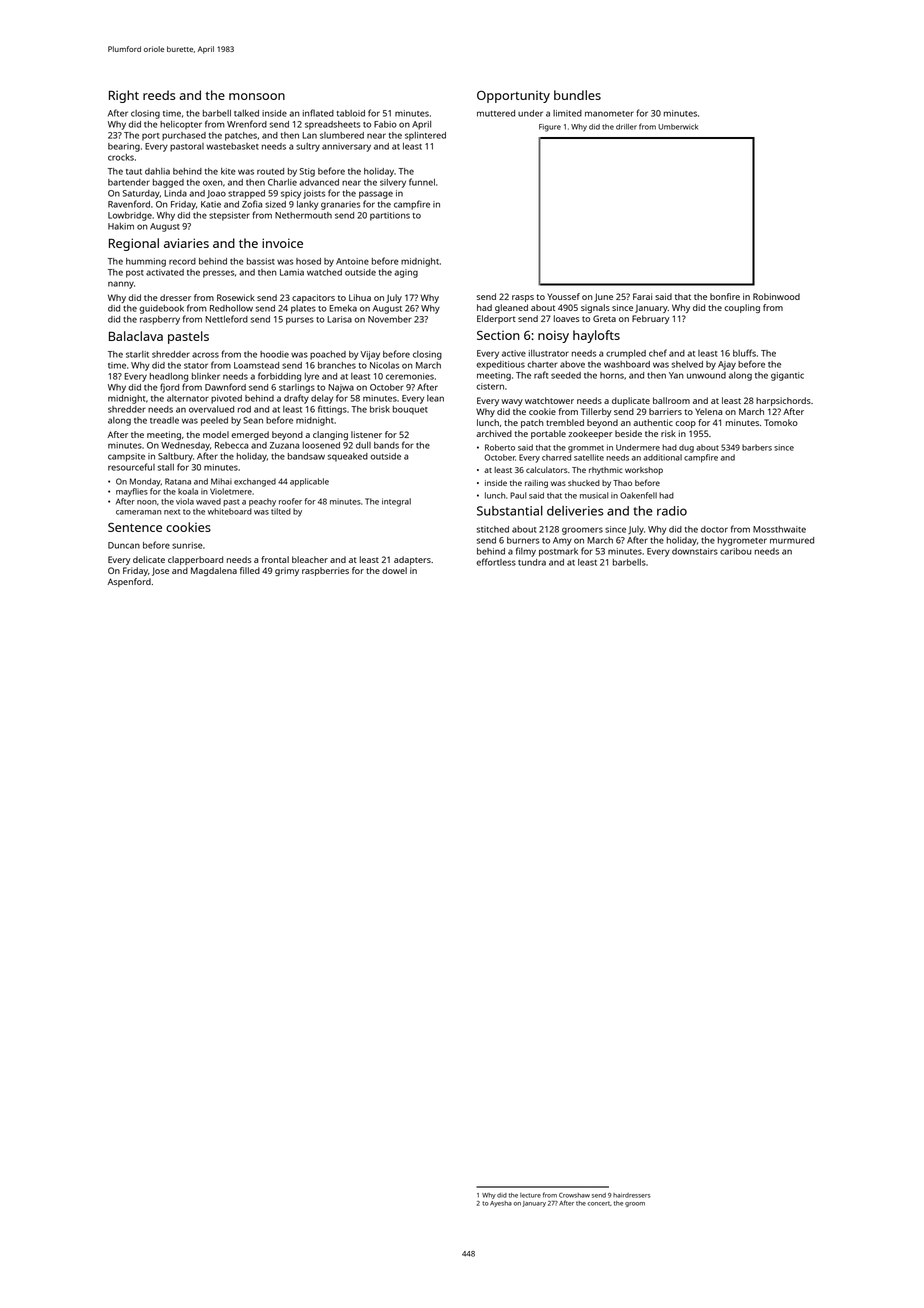 This page has height=1308, width=924. I want to click on concert, so click(598, 1203).
